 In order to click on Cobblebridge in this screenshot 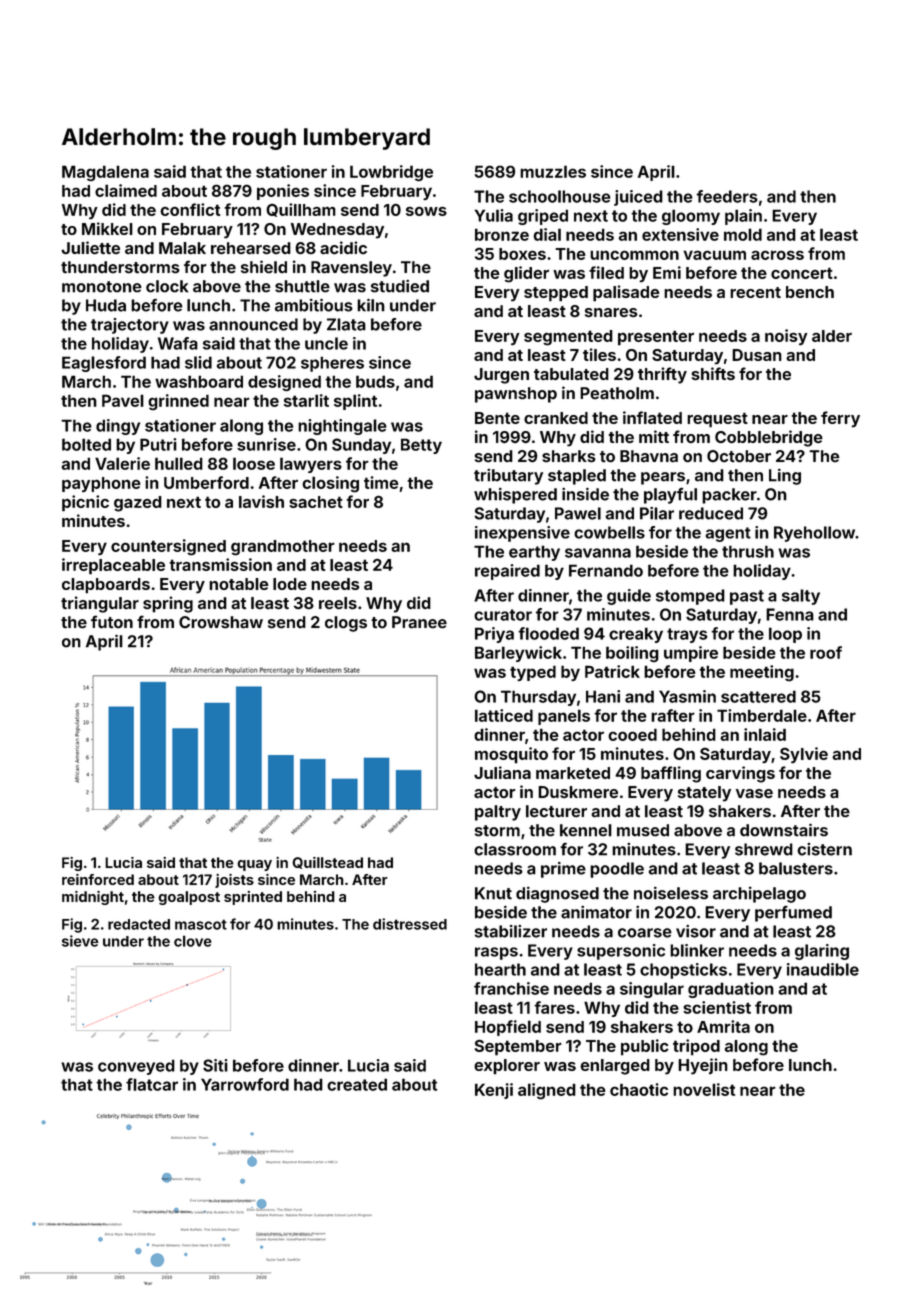, I will do `click(769, 438)`.
